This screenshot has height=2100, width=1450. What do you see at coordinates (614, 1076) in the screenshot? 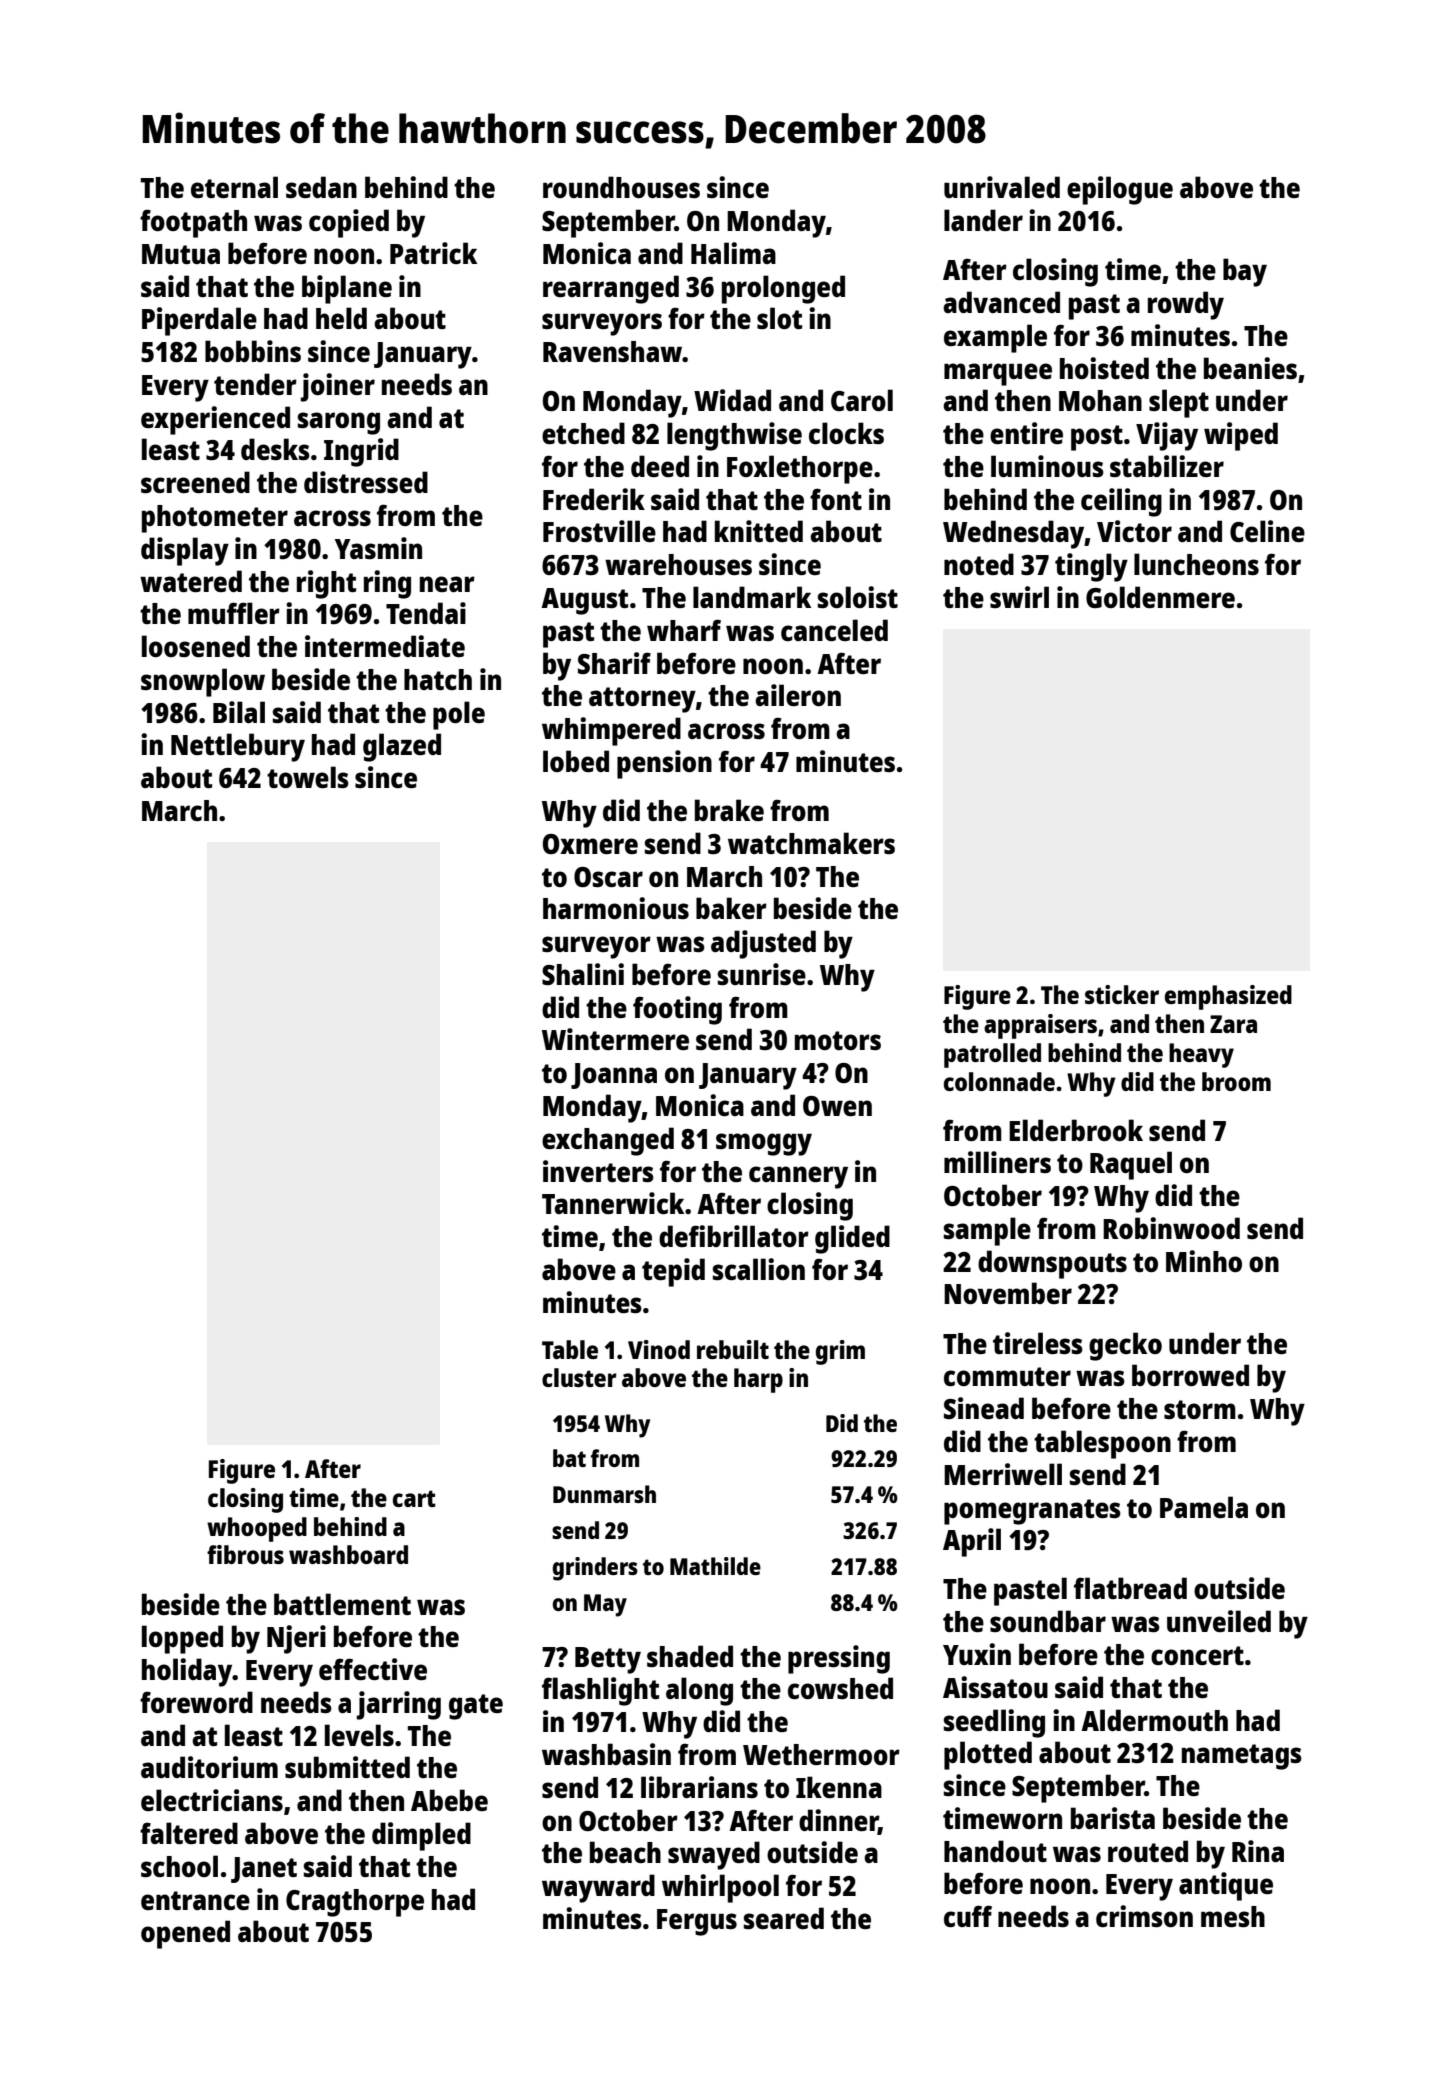
I see `Joanna` at bounding box center [614, 1076].
